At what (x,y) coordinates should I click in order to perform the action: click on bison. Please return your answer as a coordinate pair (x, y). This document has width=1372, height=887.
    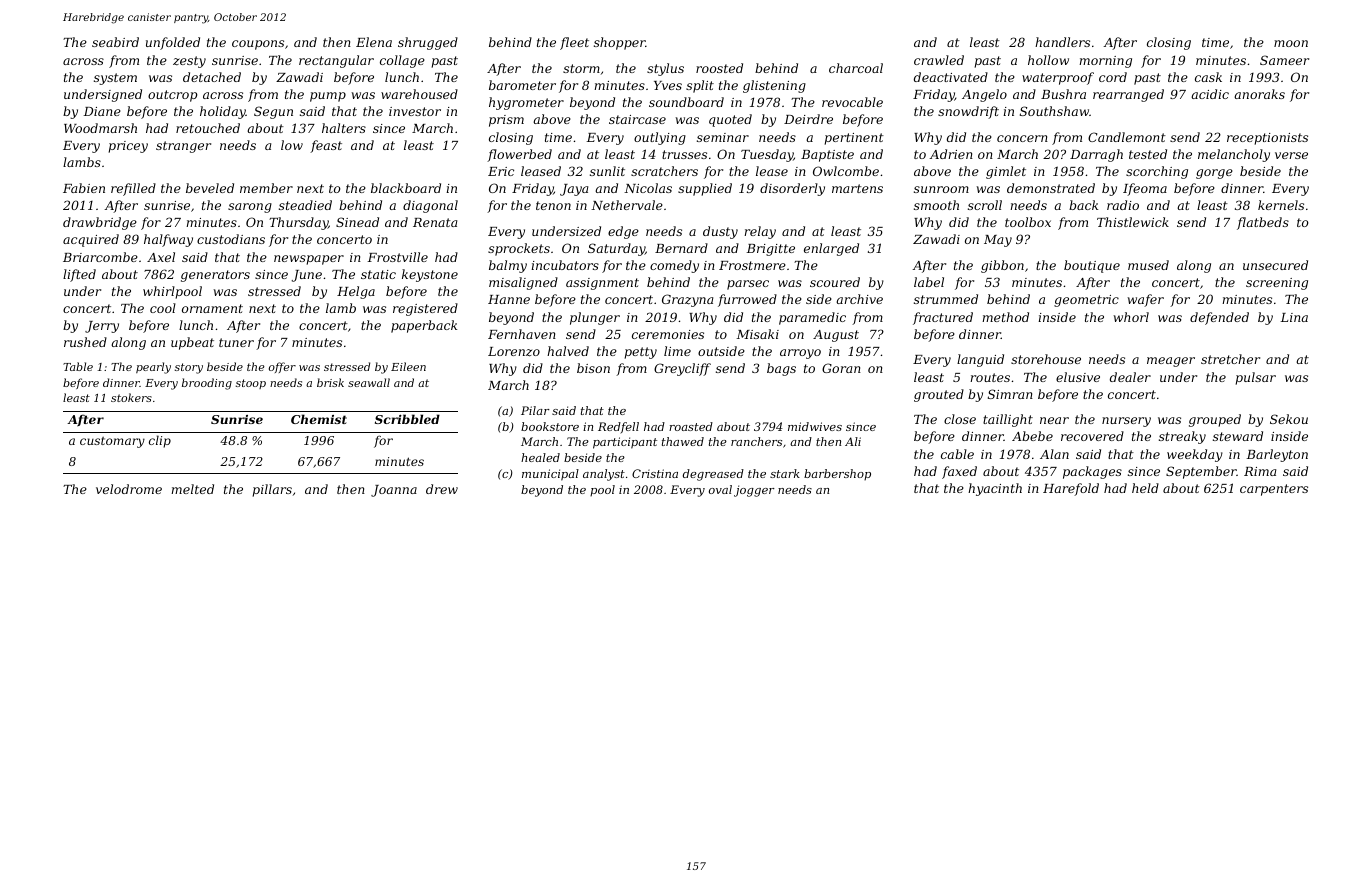
    Looking at the image, I should click on (593, 368).
